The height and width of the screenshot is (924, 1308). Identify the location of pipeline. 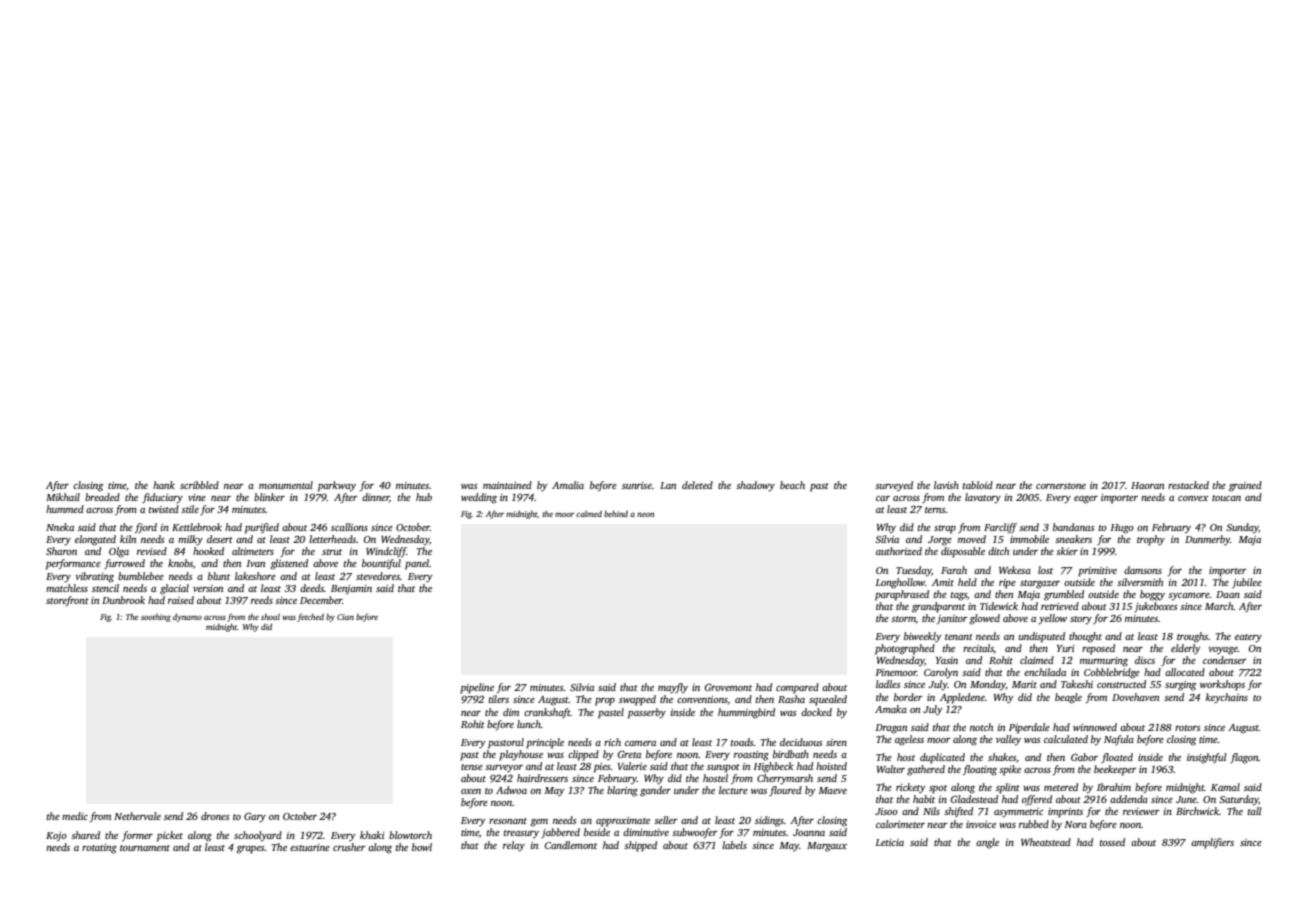
(477, 688).
